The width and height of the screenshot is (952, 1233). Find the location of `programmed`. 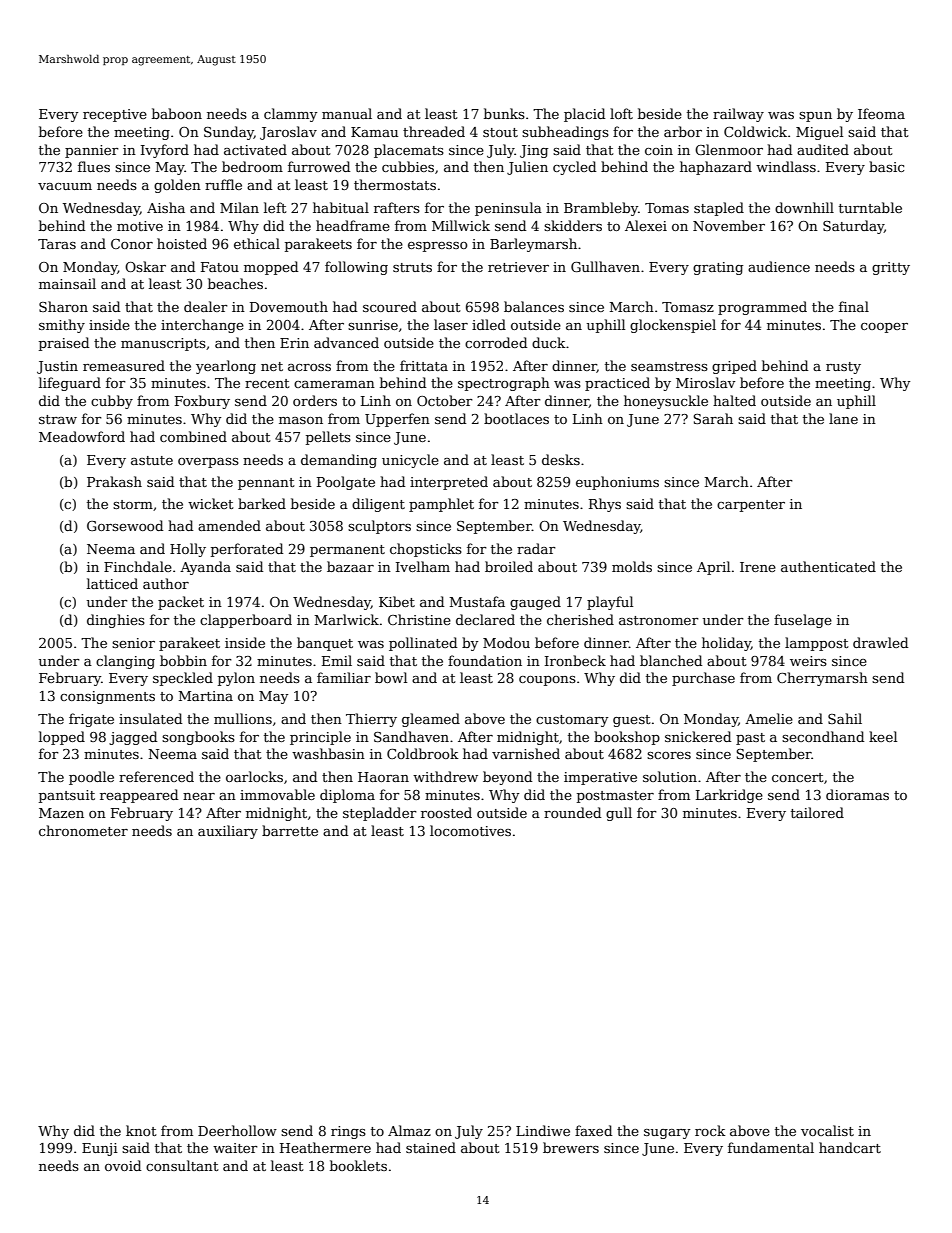

programmed is located at coordinates (762, 308).
